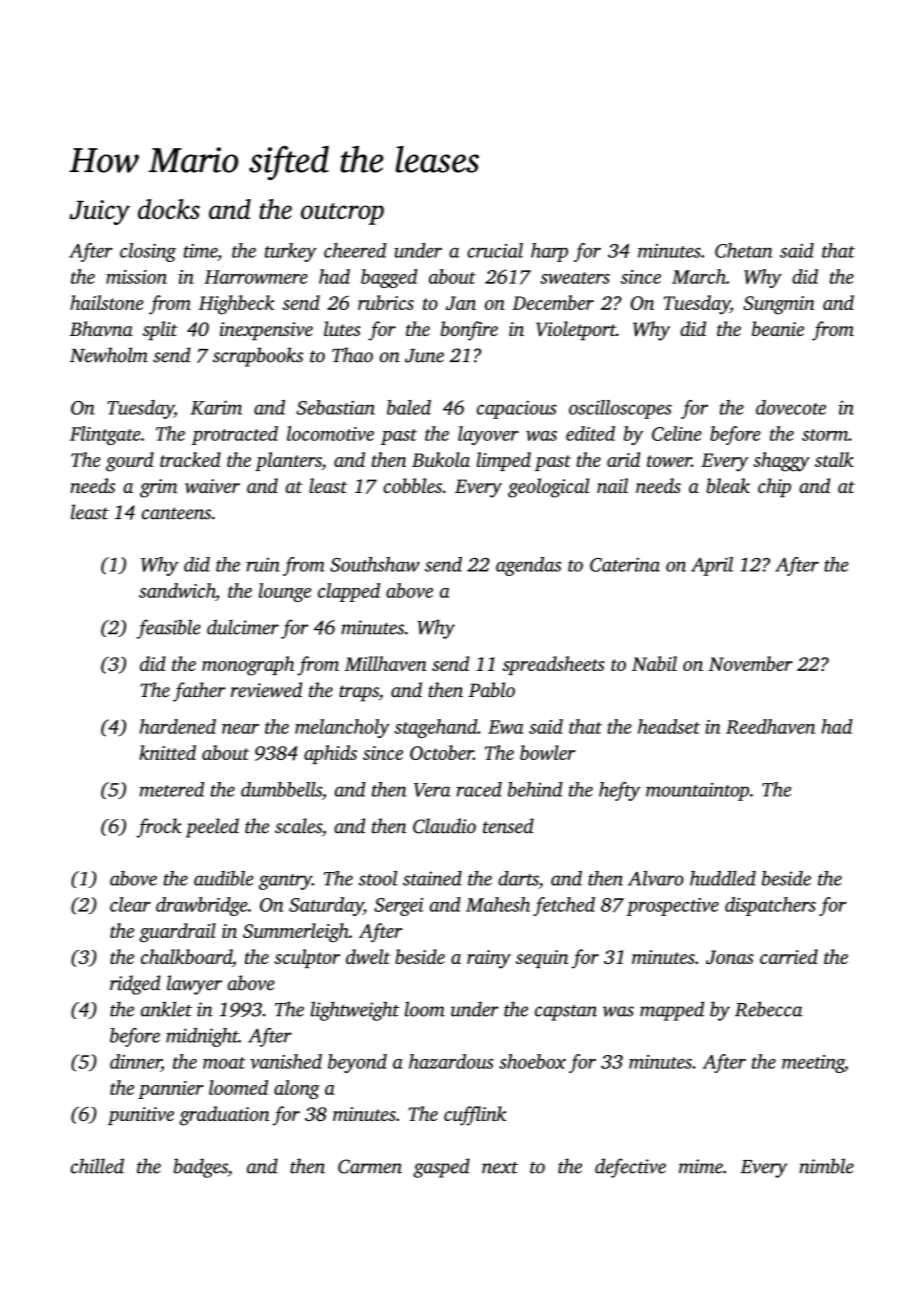  What do you see at coordinates (779, 305) in the screenshot?
I see `Sungmin` at bounding box center [779, 305].
